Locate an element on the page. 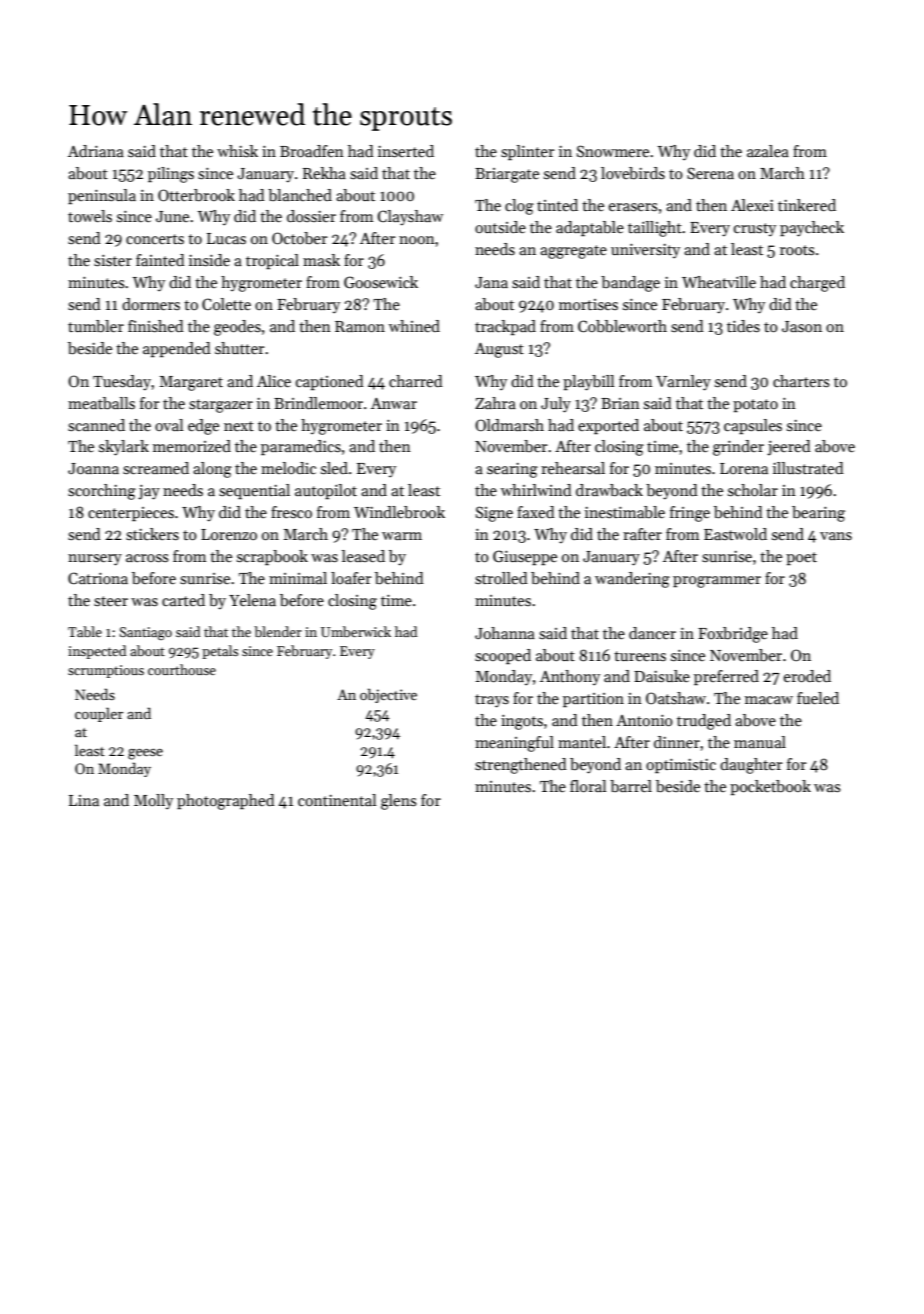 The height and width of the document is (1314, 924). barrel is located at coordinates (631, 786).
